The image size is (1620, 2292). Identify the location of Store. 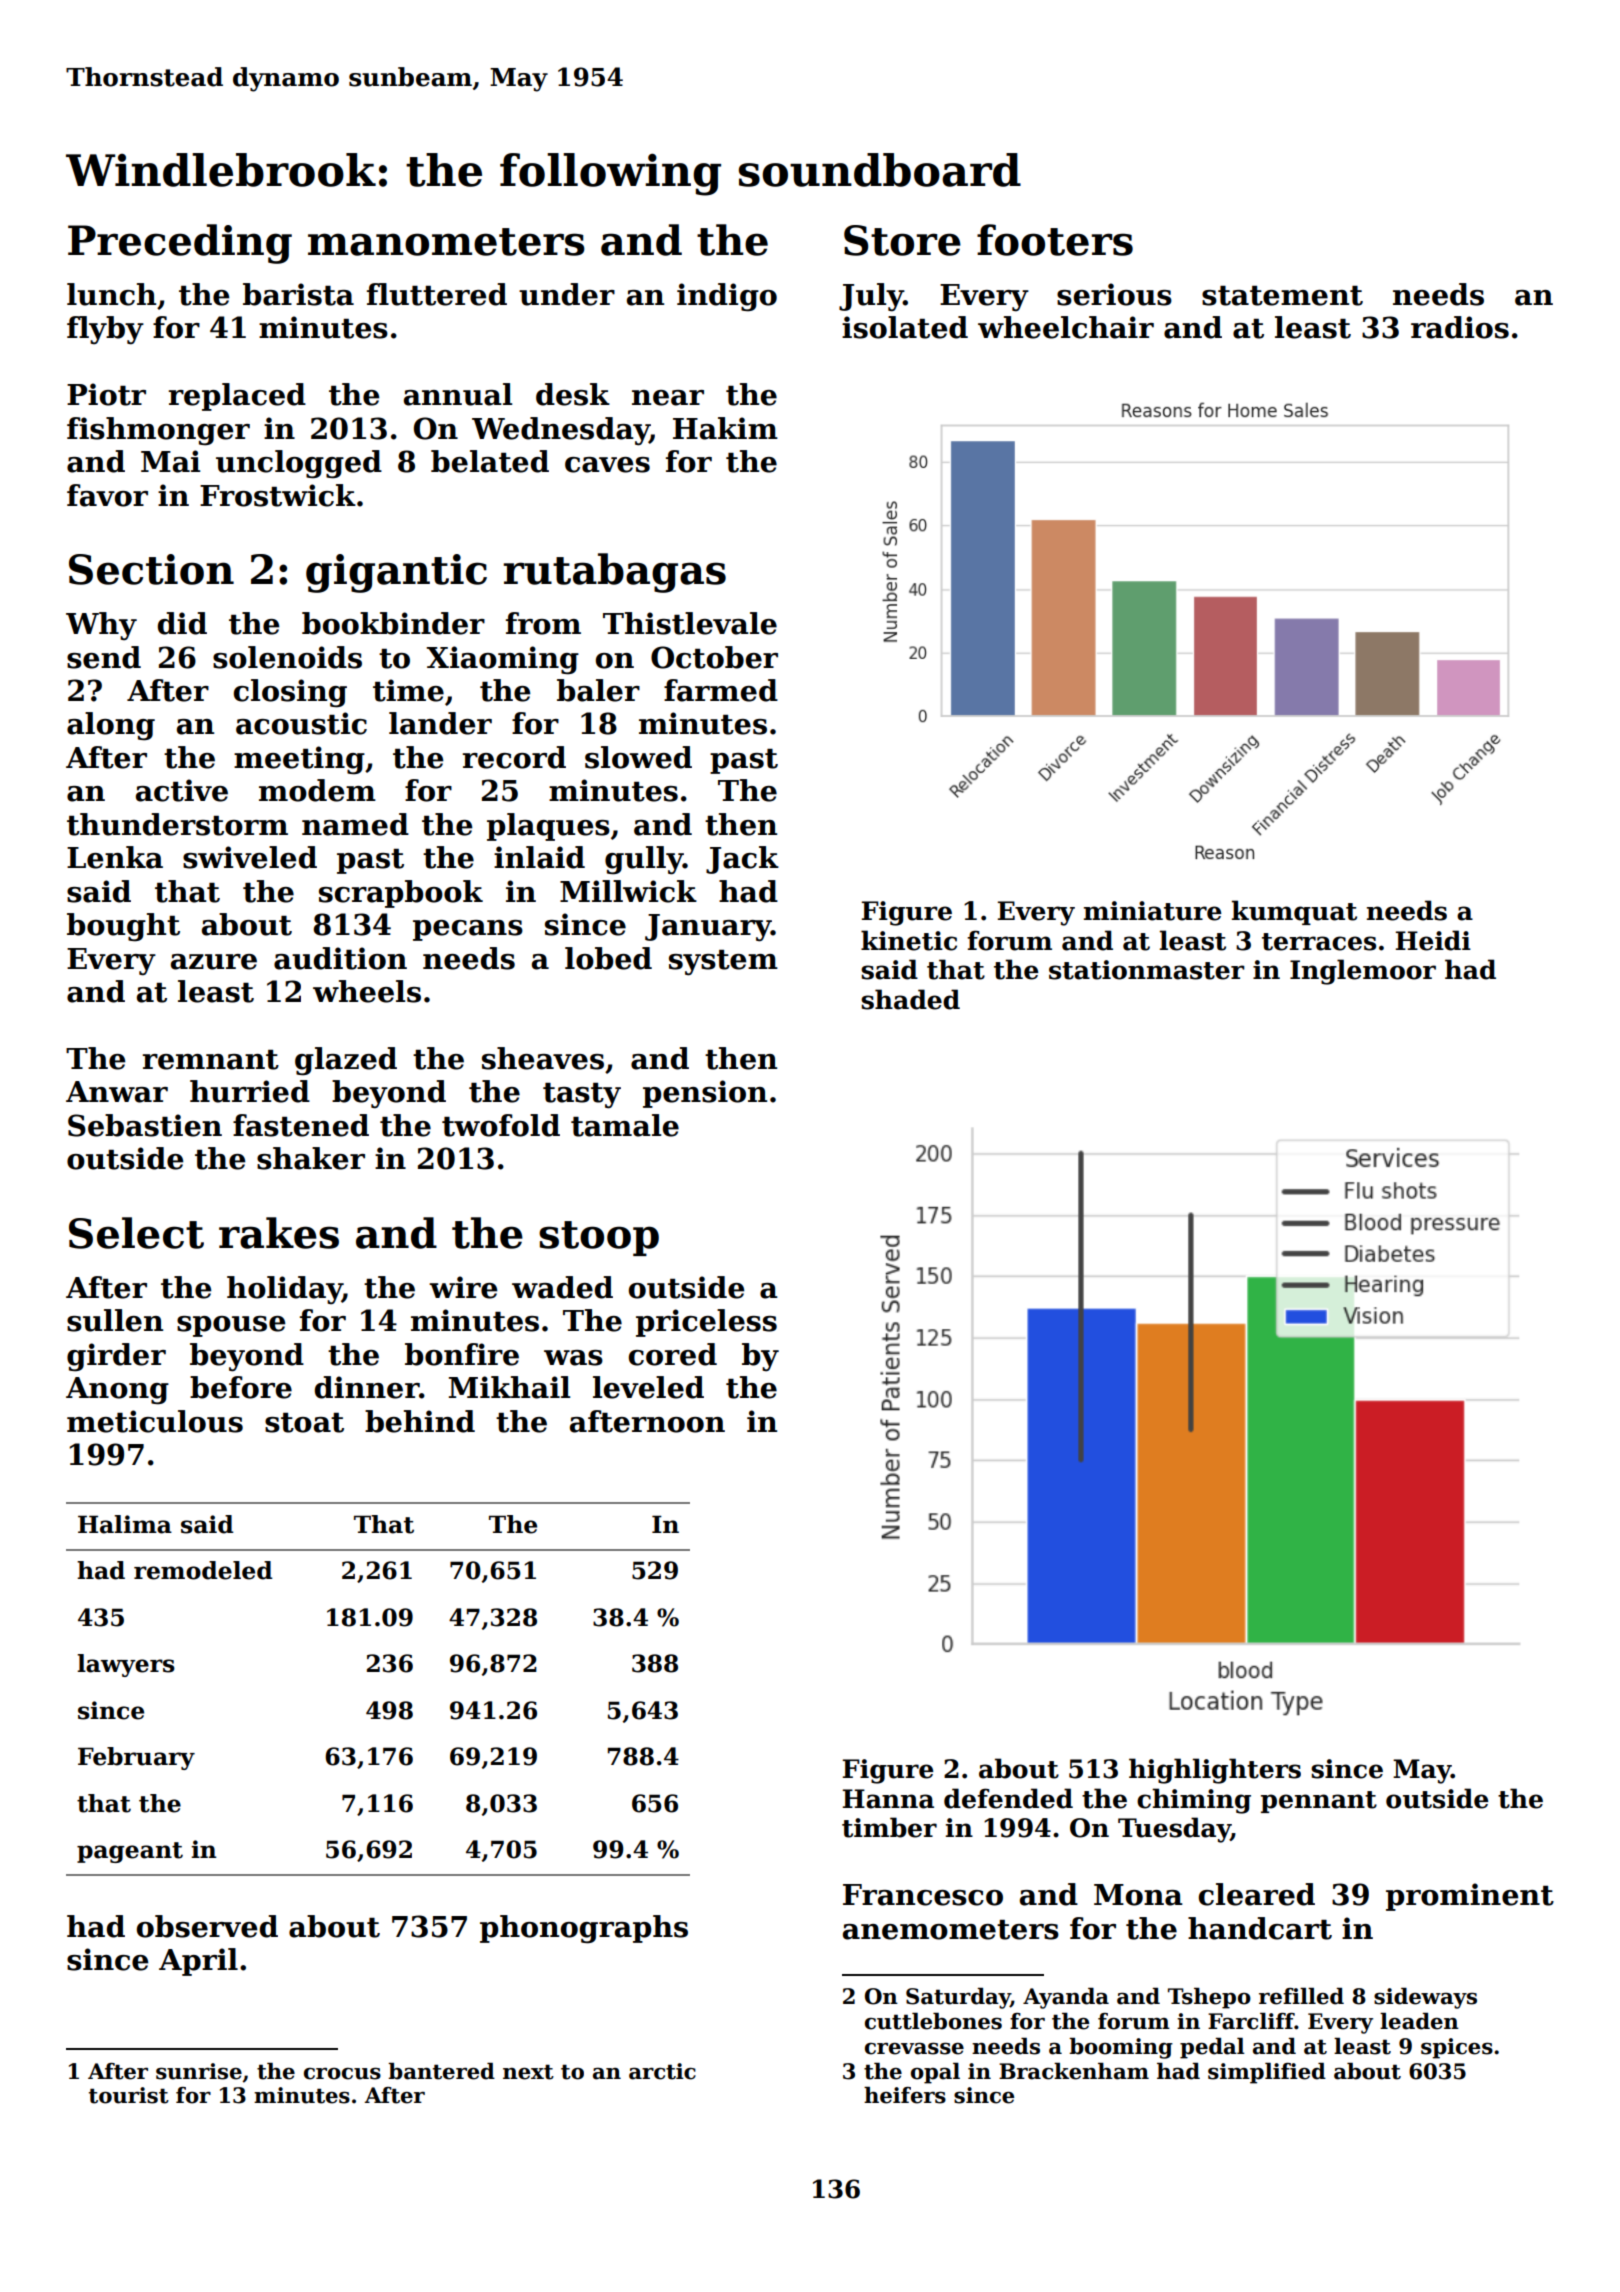
(902, 240).
